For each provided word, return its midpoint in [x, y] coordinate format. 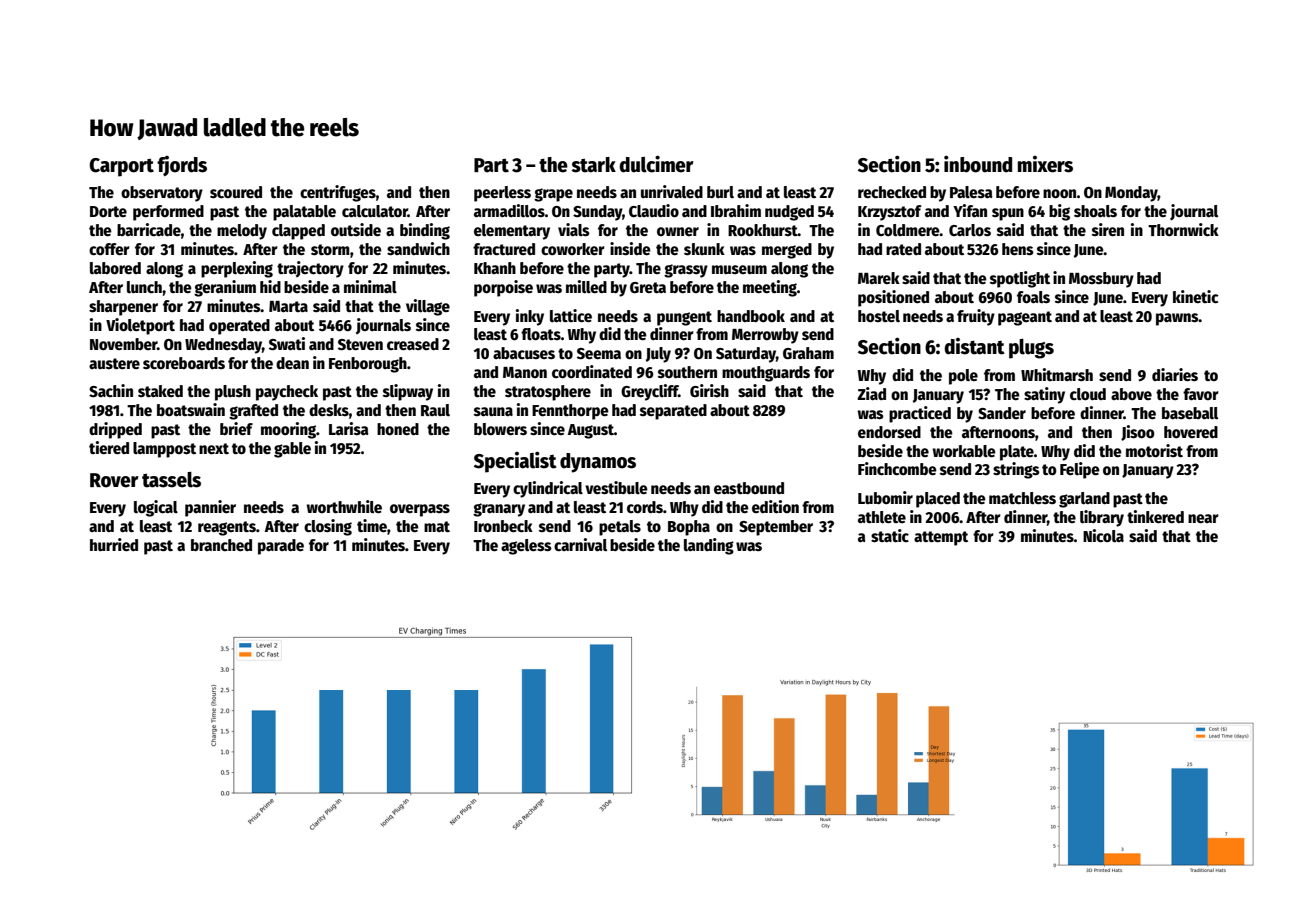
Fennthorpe [570, 412]
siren [1108, 229]
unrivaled [672, 191]
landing [709, 546]
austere [114, 363]
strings [1016, 470]
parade [281, 547]
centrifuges [338, 193]
